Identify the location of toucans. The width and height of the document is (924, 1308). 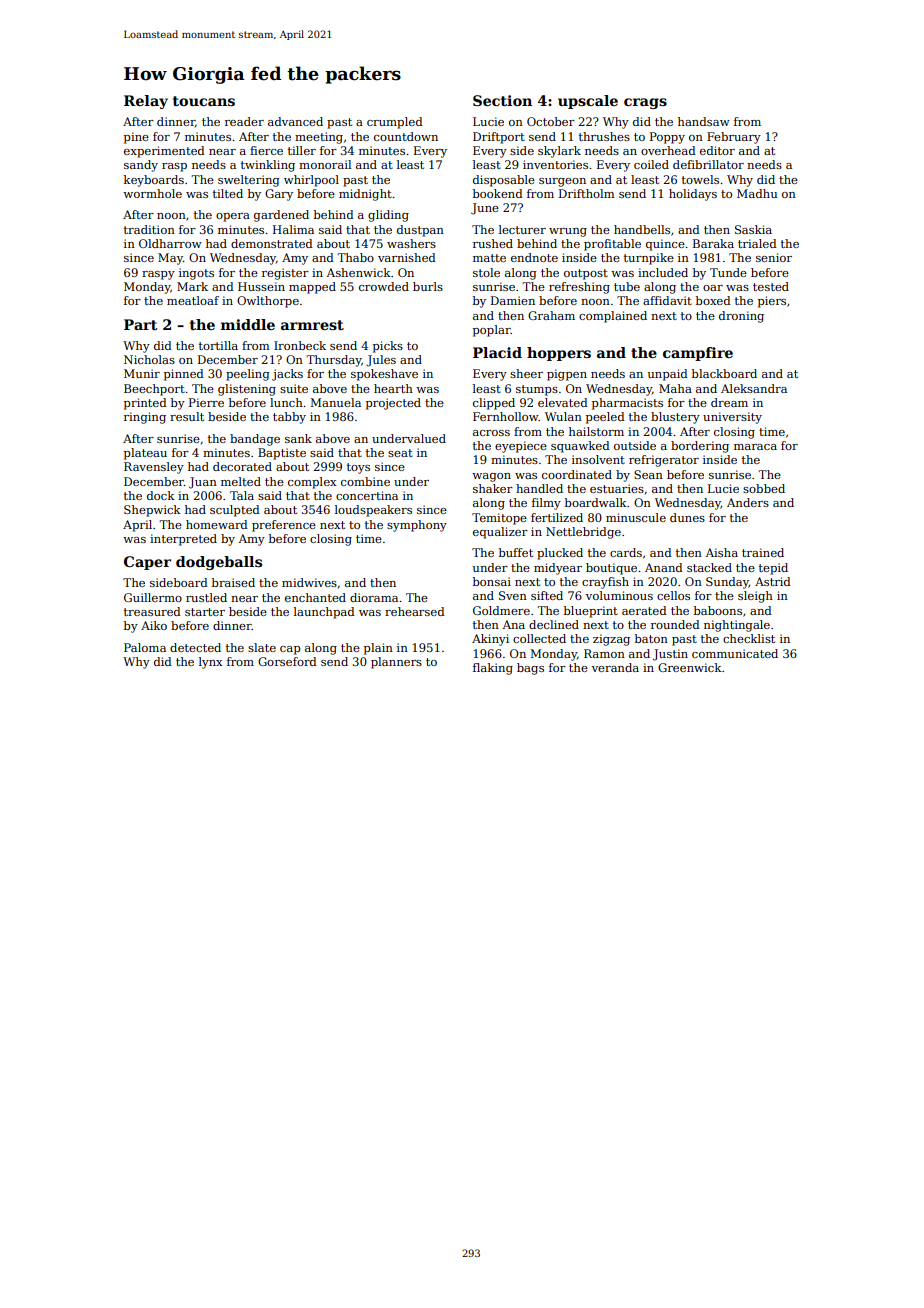
(204, 101).
